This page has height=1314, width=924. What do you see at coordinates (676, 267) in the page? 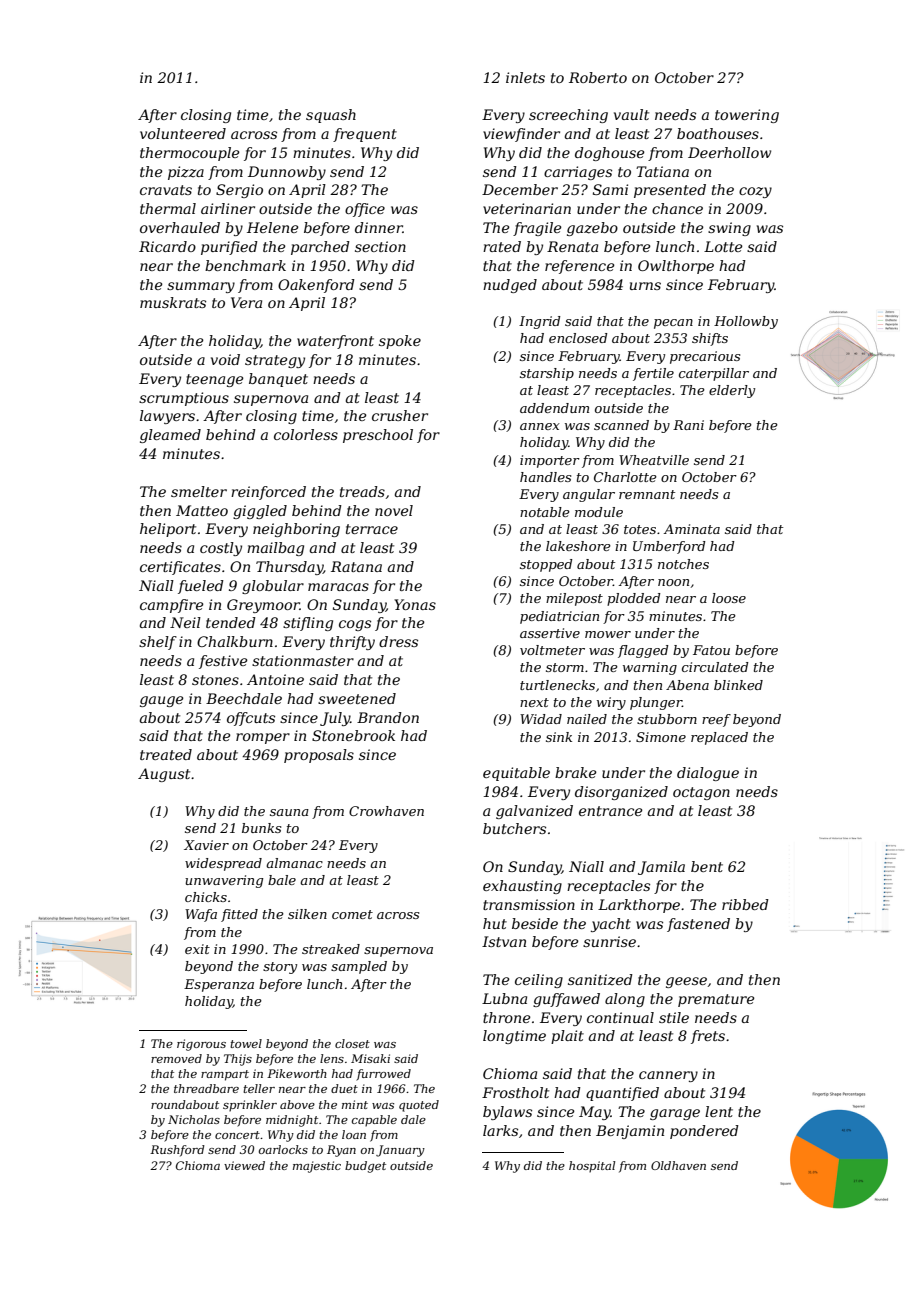
I see `Owlthorpe` at bounding box center [676, 267].
